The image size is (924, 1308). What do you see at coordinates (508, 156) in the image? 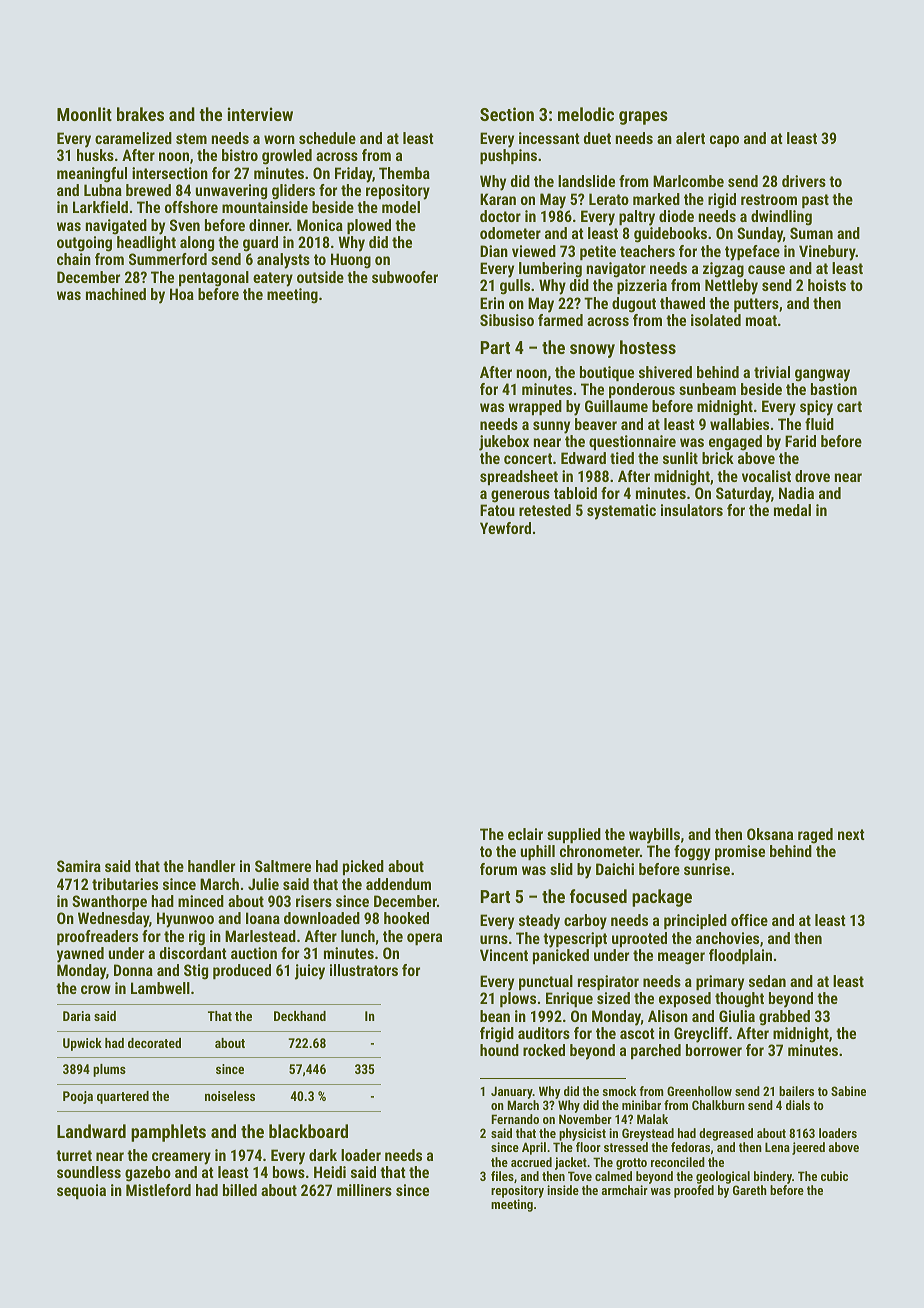
I see `pushpins` at bounding box center [508, 156].
